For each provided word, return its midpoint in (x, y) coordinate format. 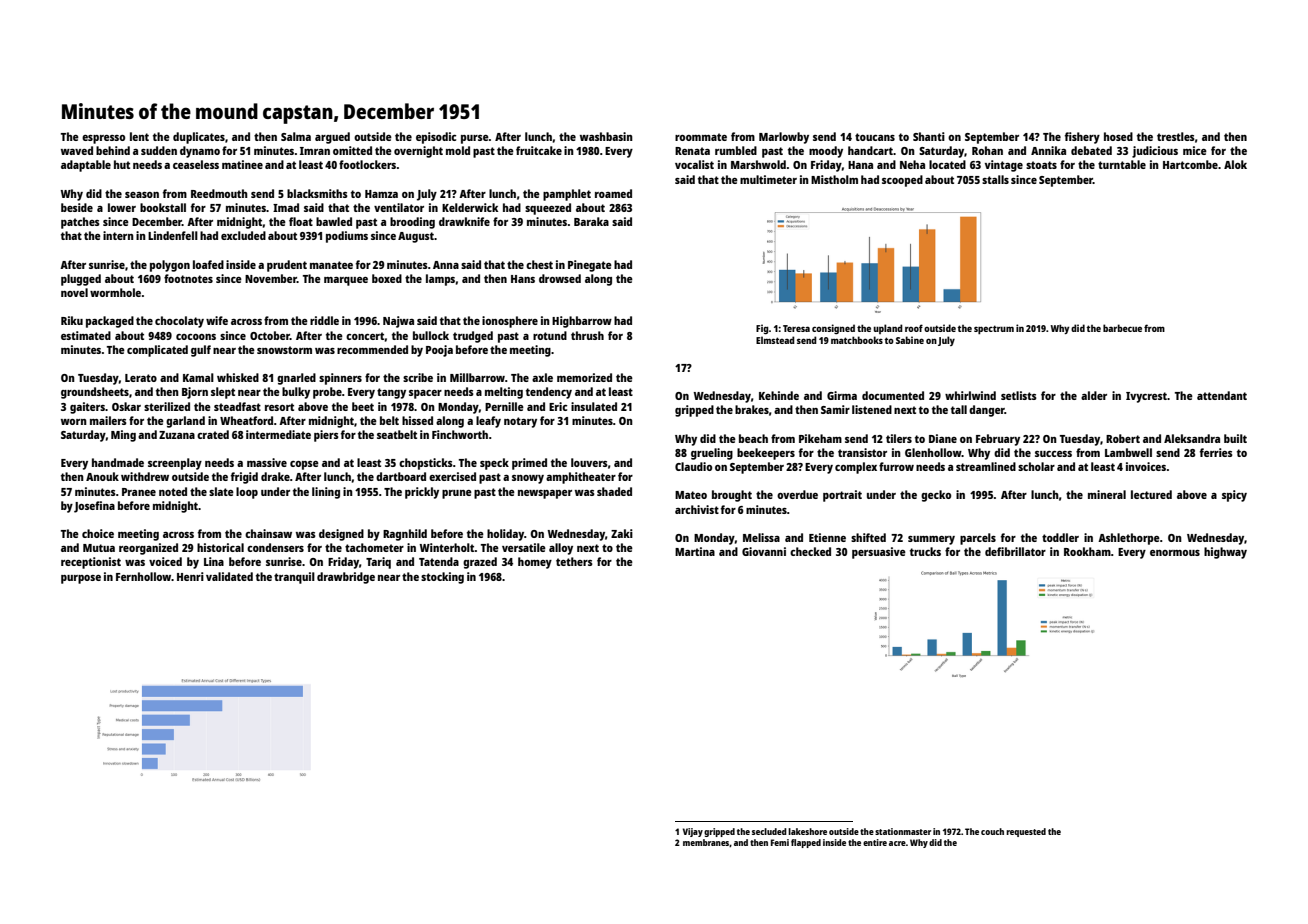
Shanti (929, 136)
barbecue (1122, 328)
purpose (81, 579)
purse (475, 139)
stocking (442, 578)
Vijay (693, 832)
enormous (1175, 553)
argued (332, 138)
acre (897, 843)
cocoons (196, 337)
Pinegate (590, 266)
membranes (706, 843)
